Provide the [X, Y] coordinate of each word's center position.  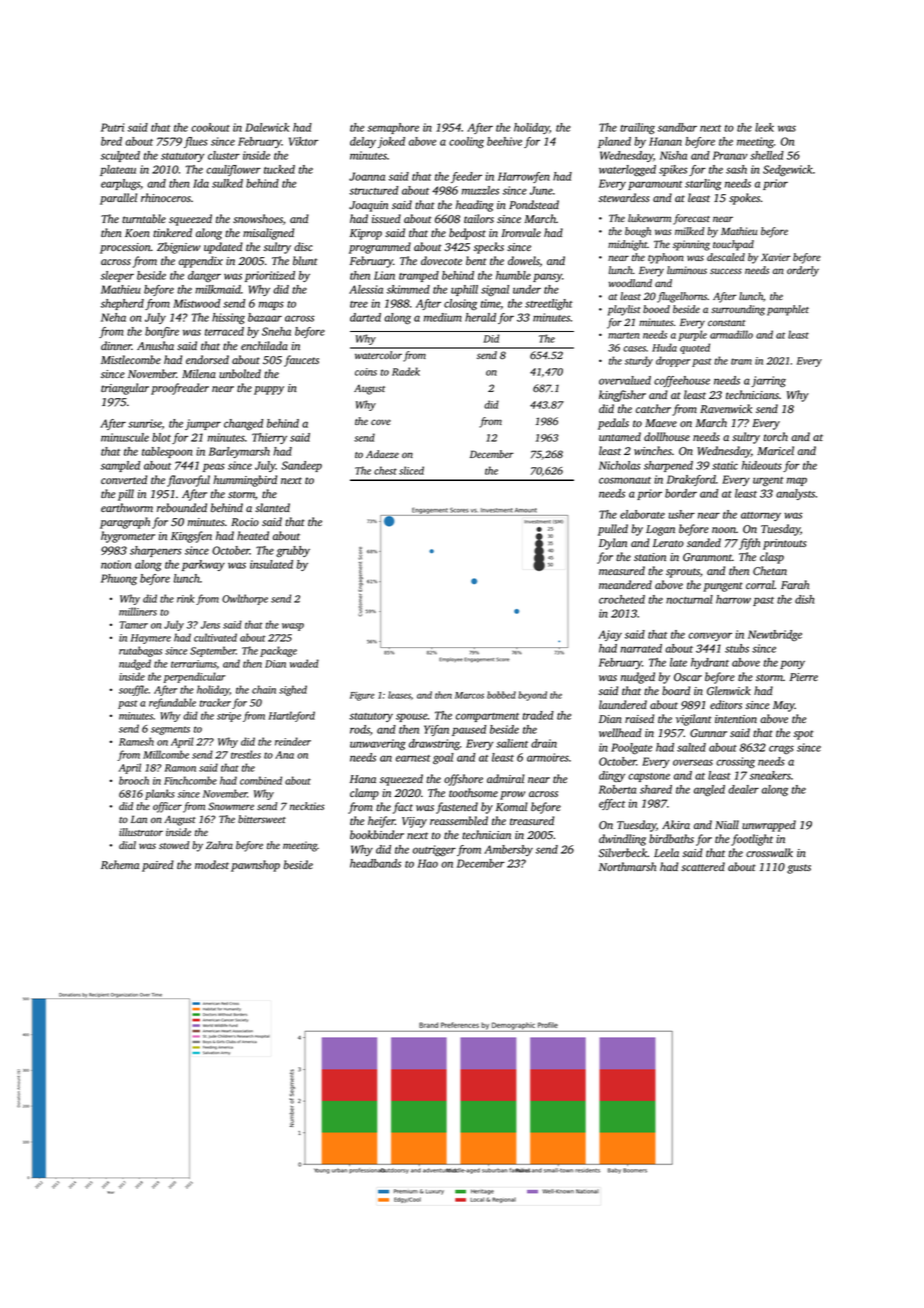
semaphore [393, 128]
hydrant [710, 663]
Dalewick [267, 127]
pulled [613, 530]
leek [764, 127]
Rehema [120, 864]
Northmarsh [627, 866]
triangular [125, 389]
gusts [799, 869]
